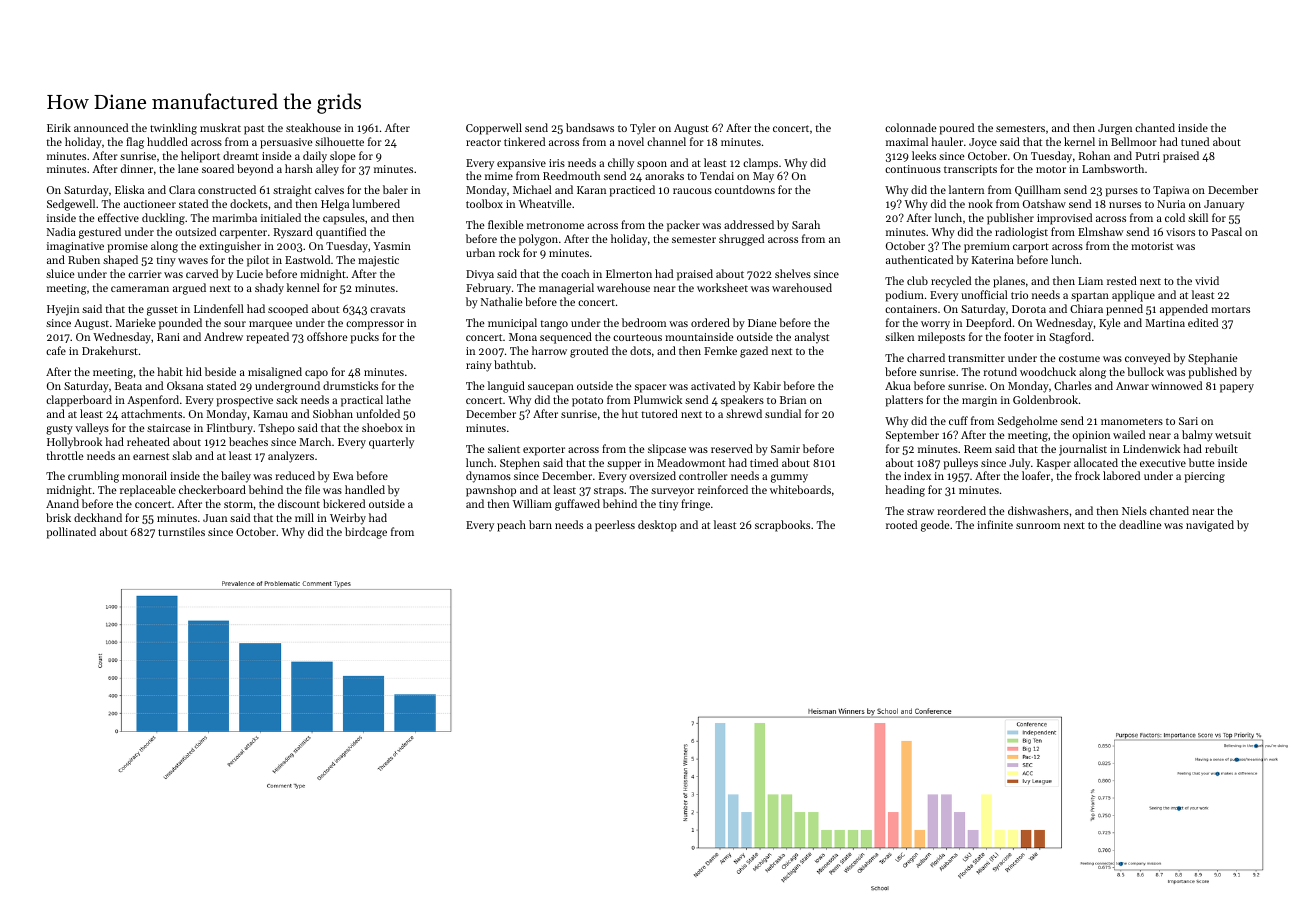 The width and height of the document is (1308, 924). Describe the element at coordinates (1132, 421) in the document. I see `manometers` at that location.
